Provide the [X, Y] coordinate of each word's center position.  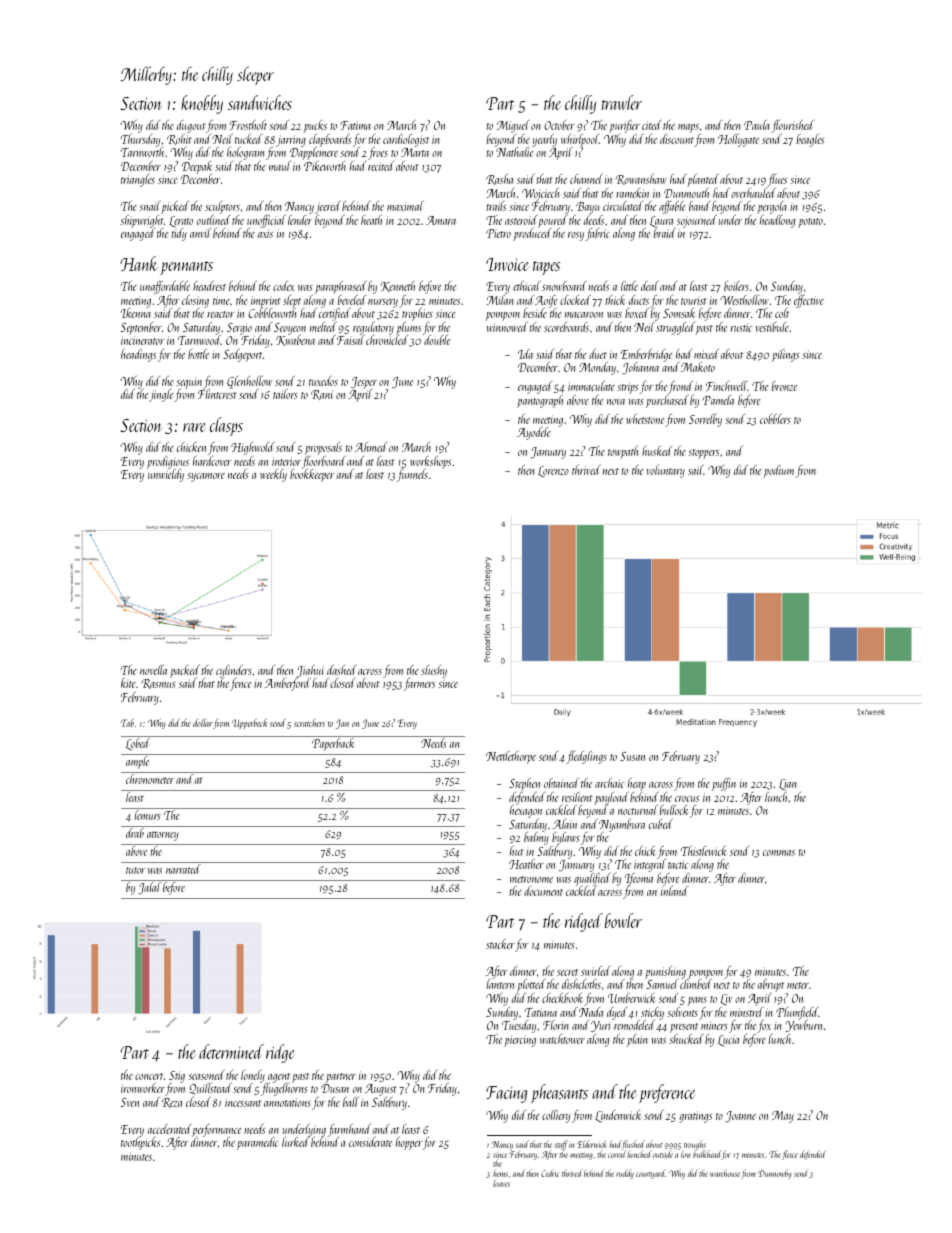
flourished [792, 126]
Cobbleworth [272, 313]
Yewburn [803, 1026]
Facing [506, 1094]
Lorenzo [553, 472]
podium [779, 471]
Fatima [356, 125]
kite [128, 683]
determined [231, 1051]
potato [810, 223]
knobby [202, 104]
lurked [295, 1142]
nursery [383, 303]
